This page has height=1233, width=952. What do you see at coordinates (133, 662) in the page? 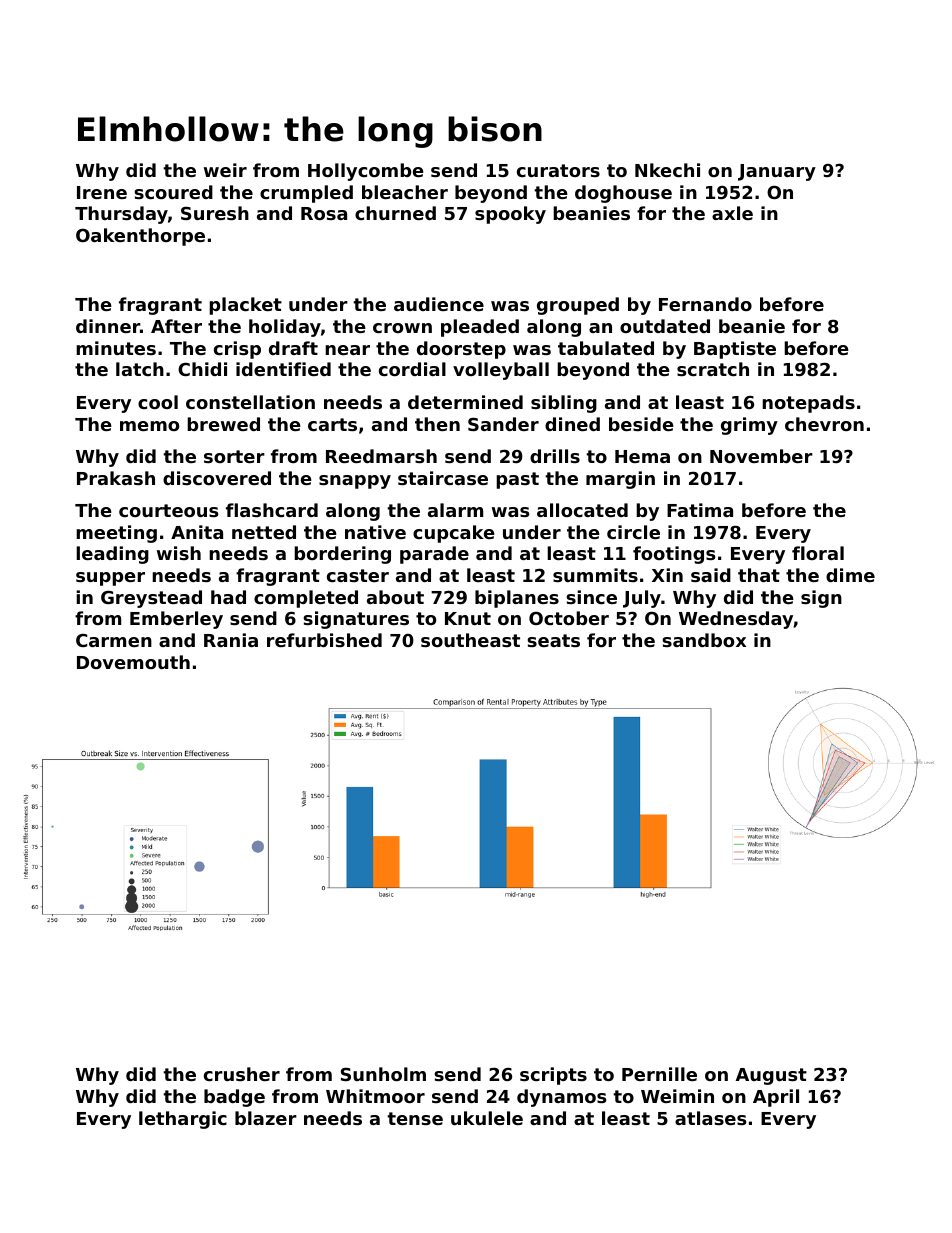
I see `Dovemouth` at bounding box center [133, 662].
